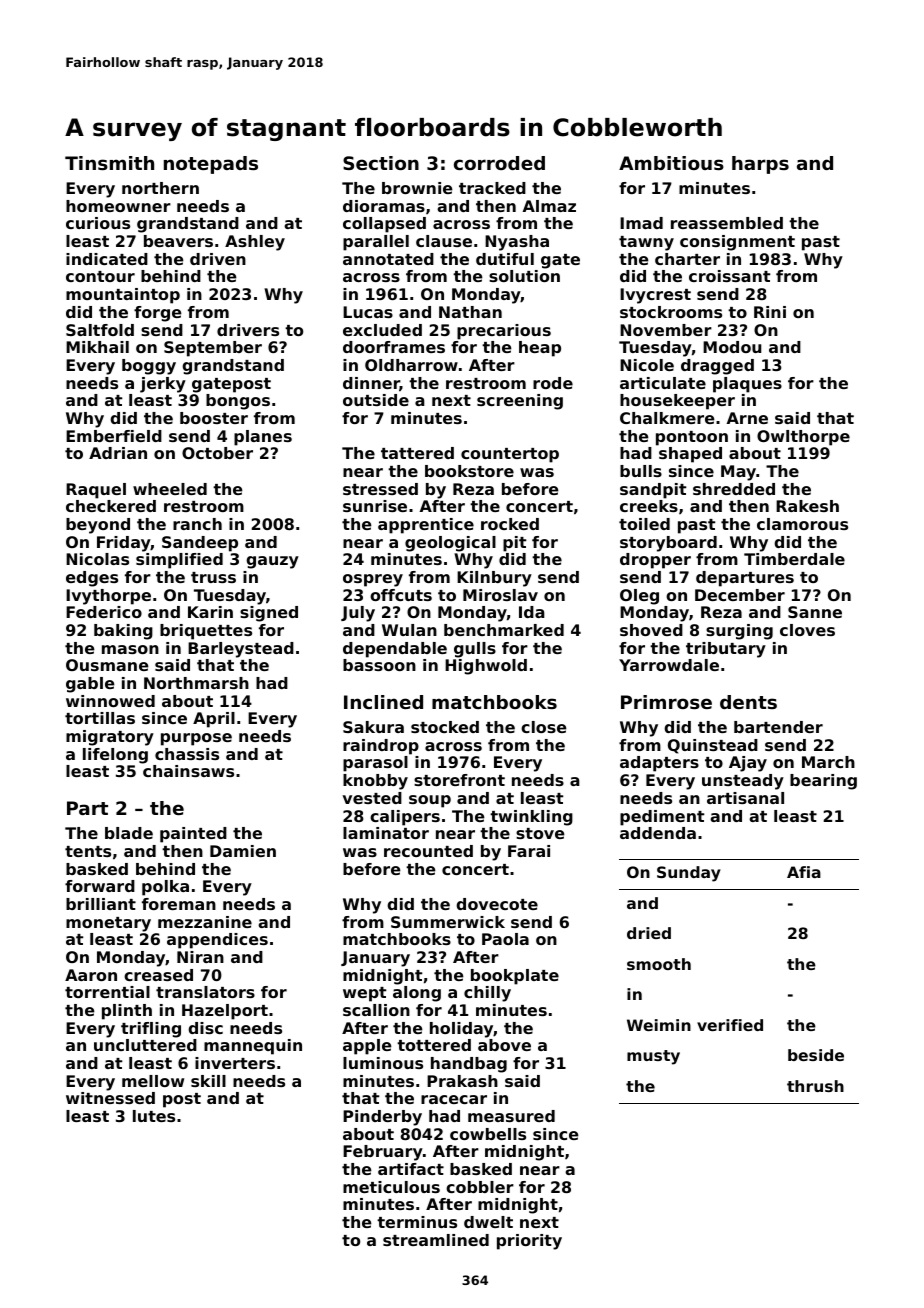  What do you see at coordinates (255, 243) in the page?
I see `Ashley` at bounding box center [255, 243].
